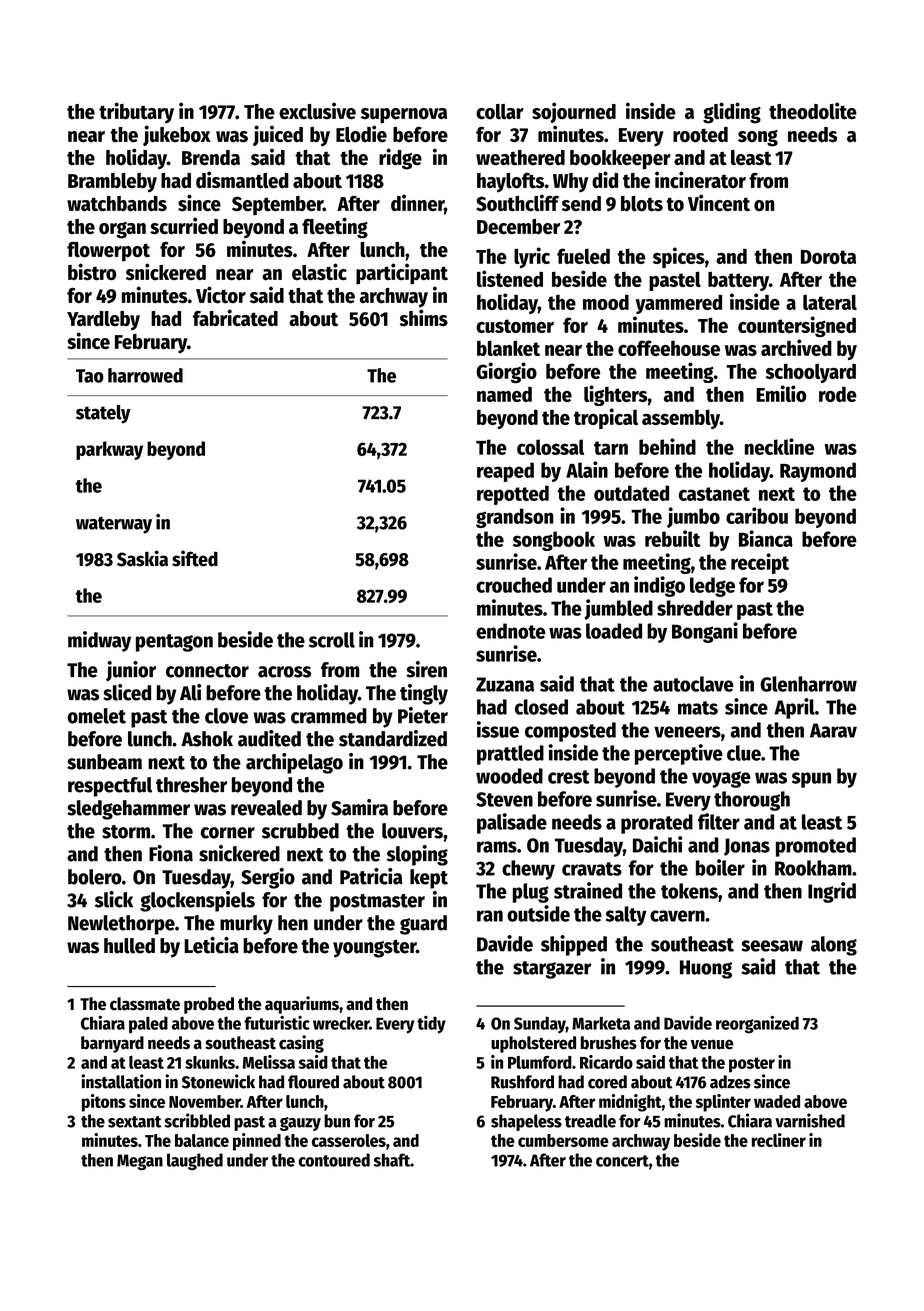  What do you see at coordinates (500, 112) in the page?
I see `collar` at bounding box center [500, 112].
